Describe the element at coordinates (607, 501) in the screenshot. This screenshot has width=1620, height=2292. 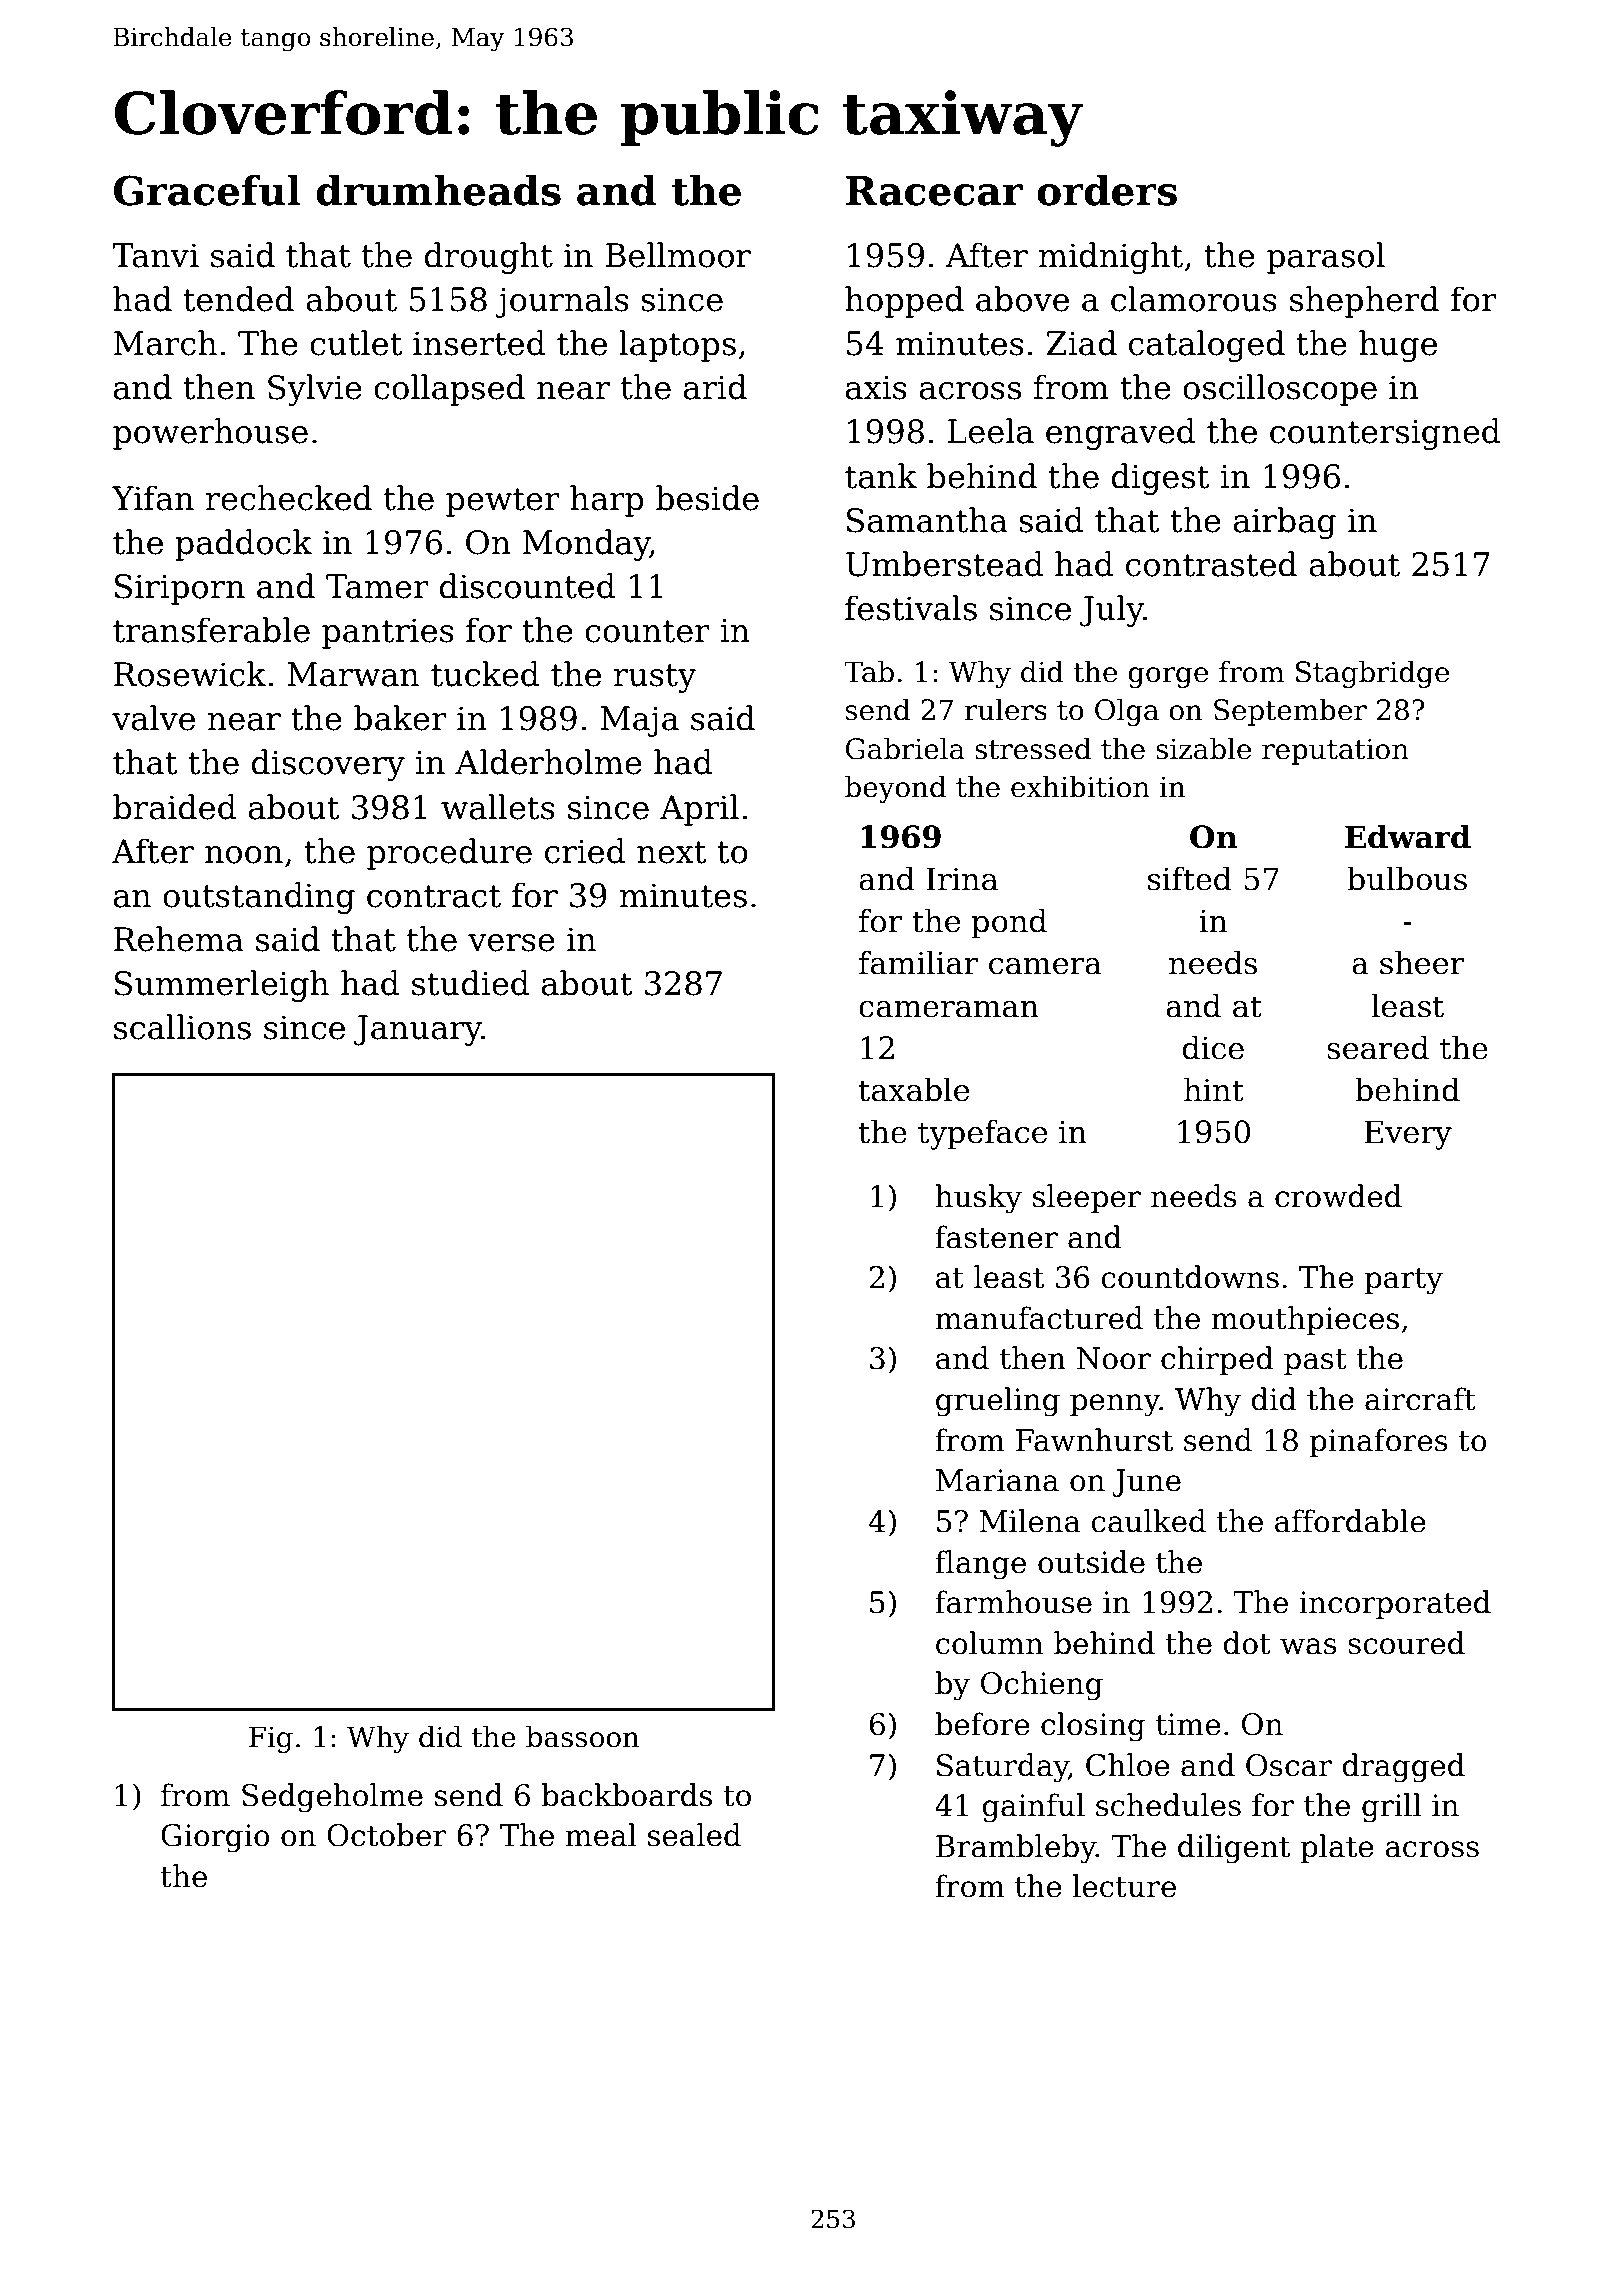
I see `harp` at that location.
